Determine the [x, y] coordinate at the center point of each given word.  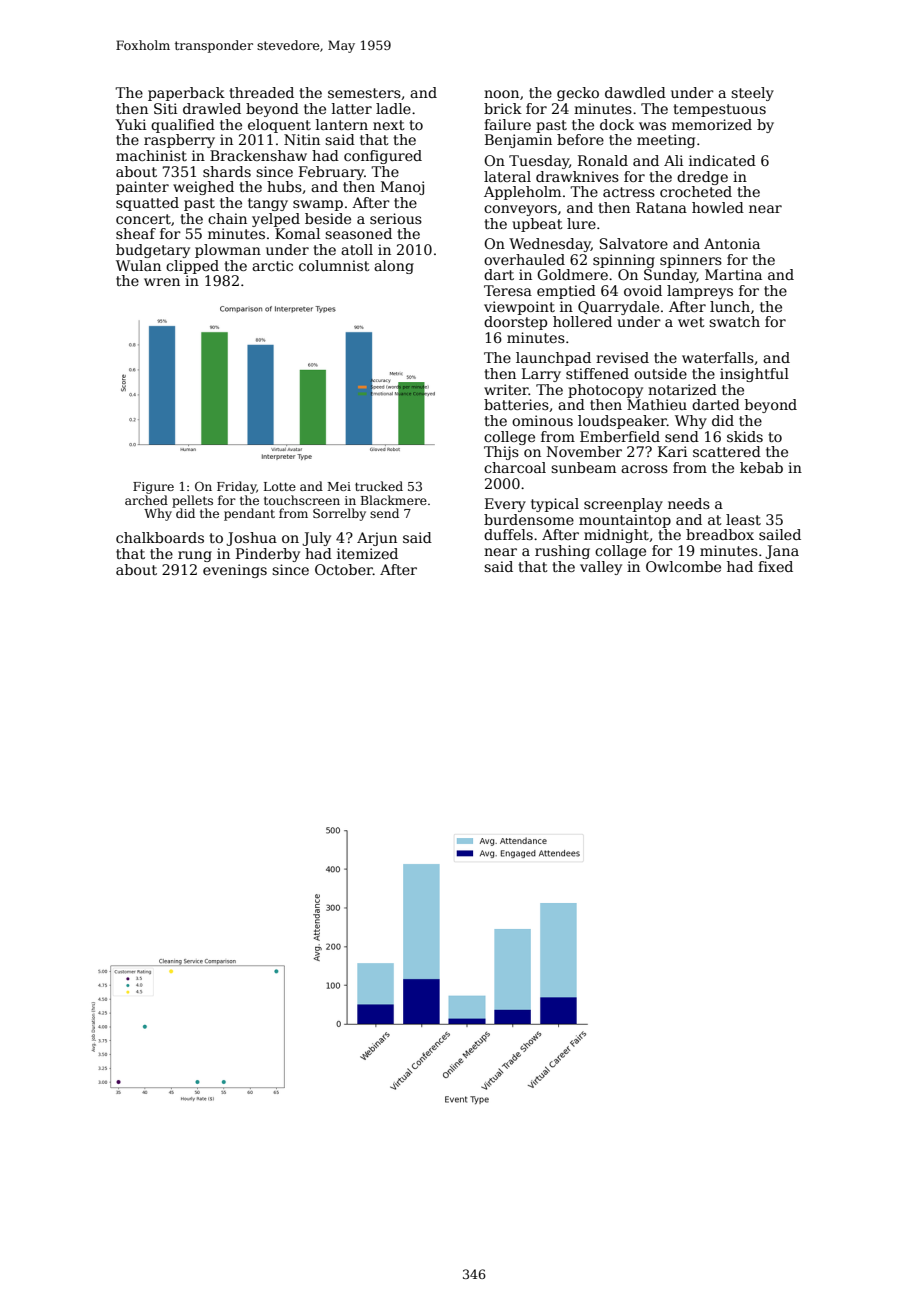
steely [752, 94]
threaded [261, 92]
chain [227, 218]
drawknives [577, 176]
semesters [364, 93]
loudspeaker [622, 422]
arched [146, 500]
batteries [516, 404]
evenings [235, 571]
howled [718, 207]
